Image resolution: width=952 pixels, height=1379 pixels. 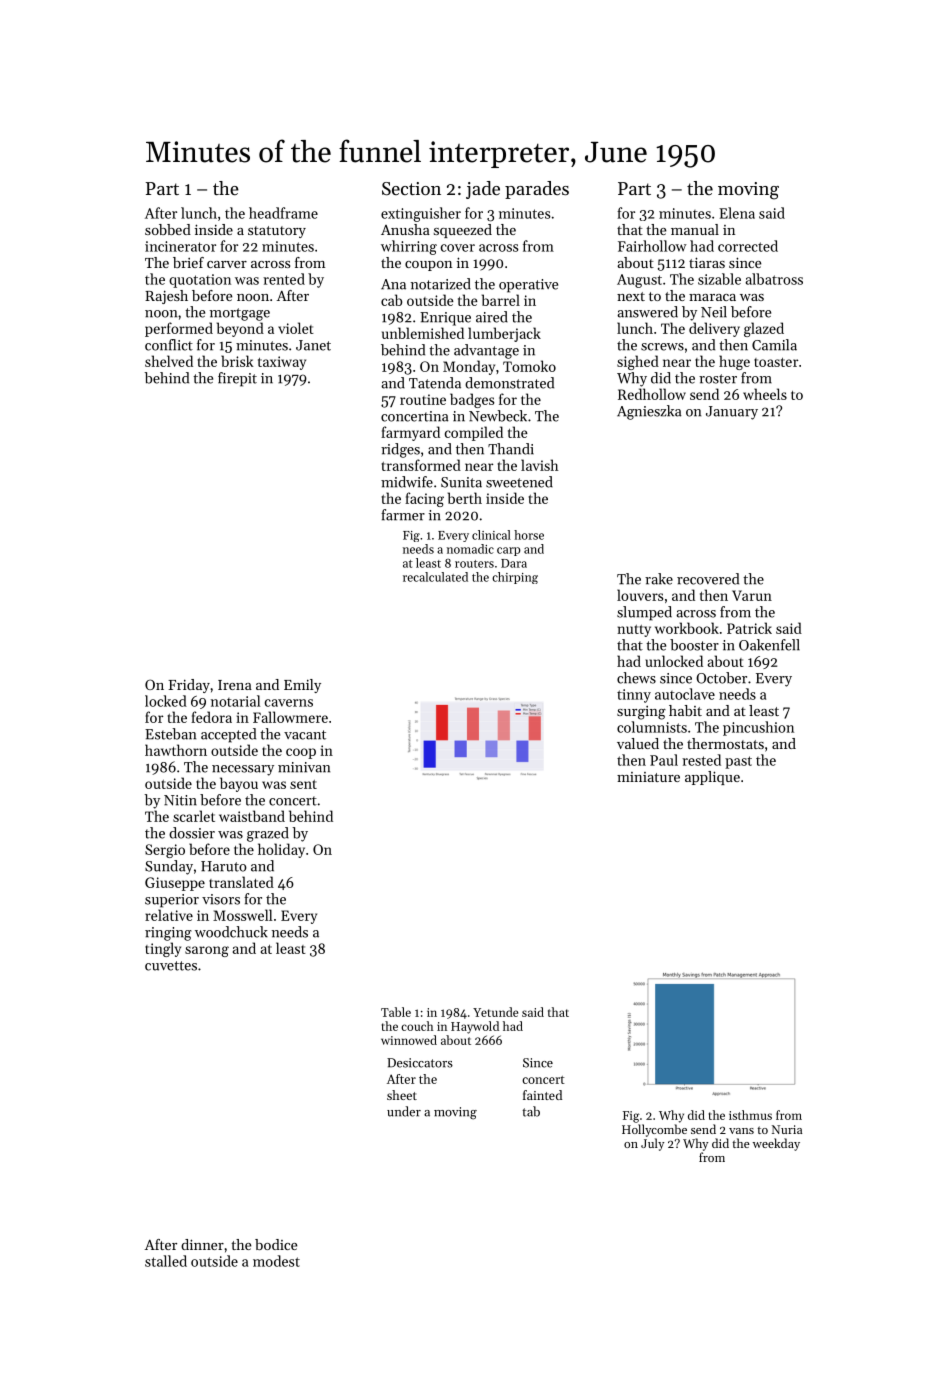 What do you see at coordinates (537, 190) in the screenshot?
I see `parades` at bounding box center [537, 190].
